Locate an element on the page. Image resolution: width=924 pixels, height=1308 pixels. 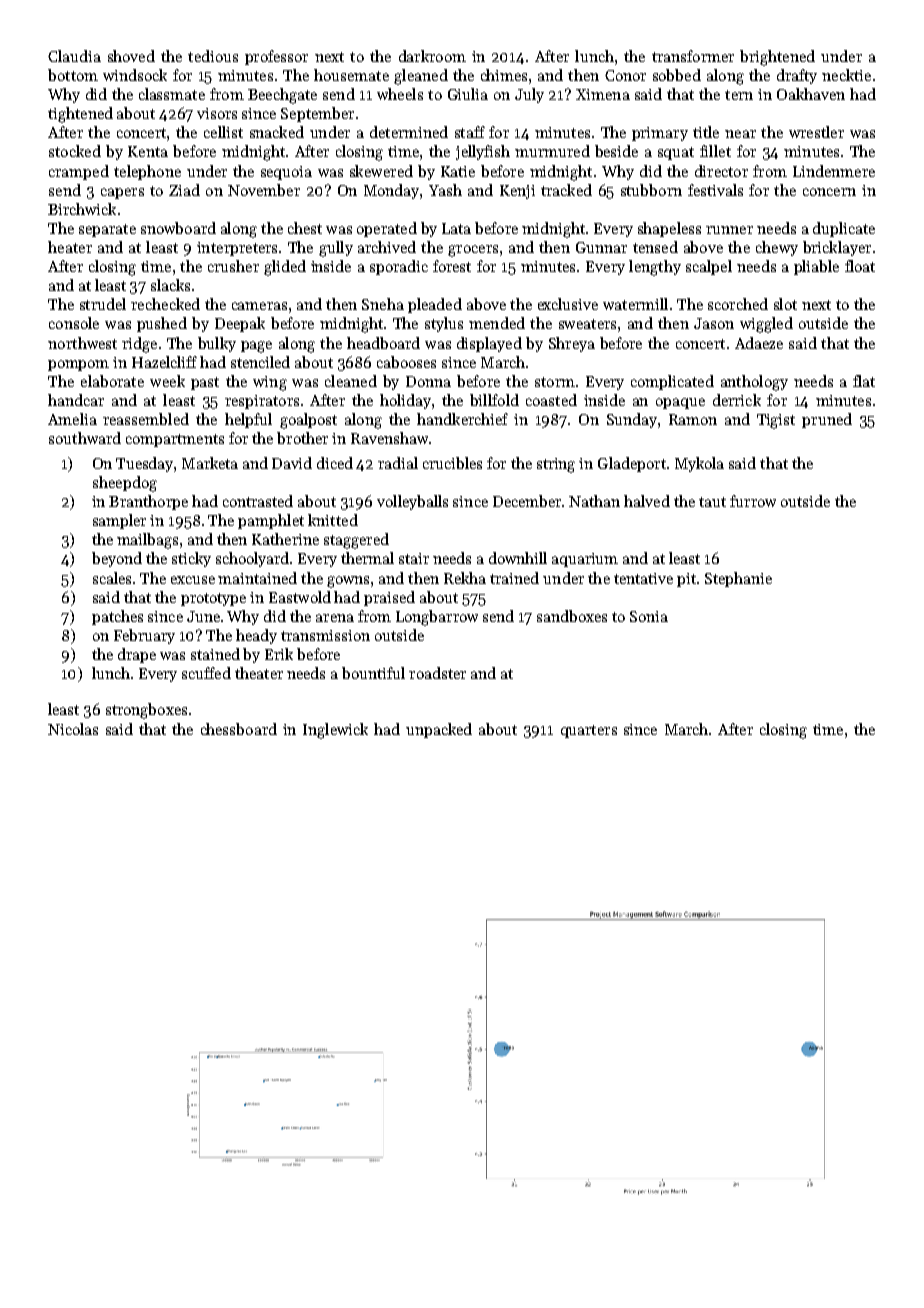
darkroom is located at coordinates (432, 56).
